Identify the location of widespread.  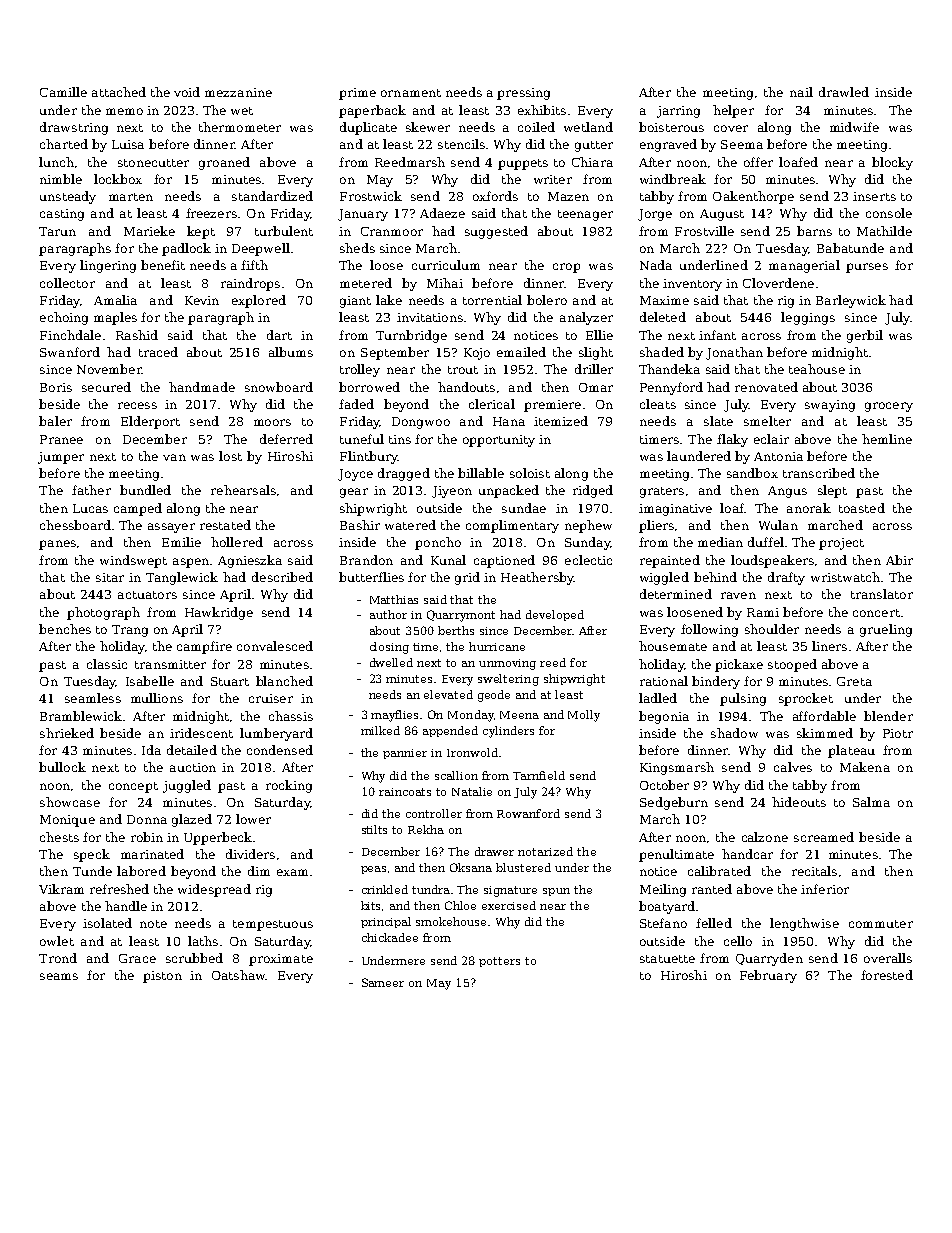
(214, 890).
